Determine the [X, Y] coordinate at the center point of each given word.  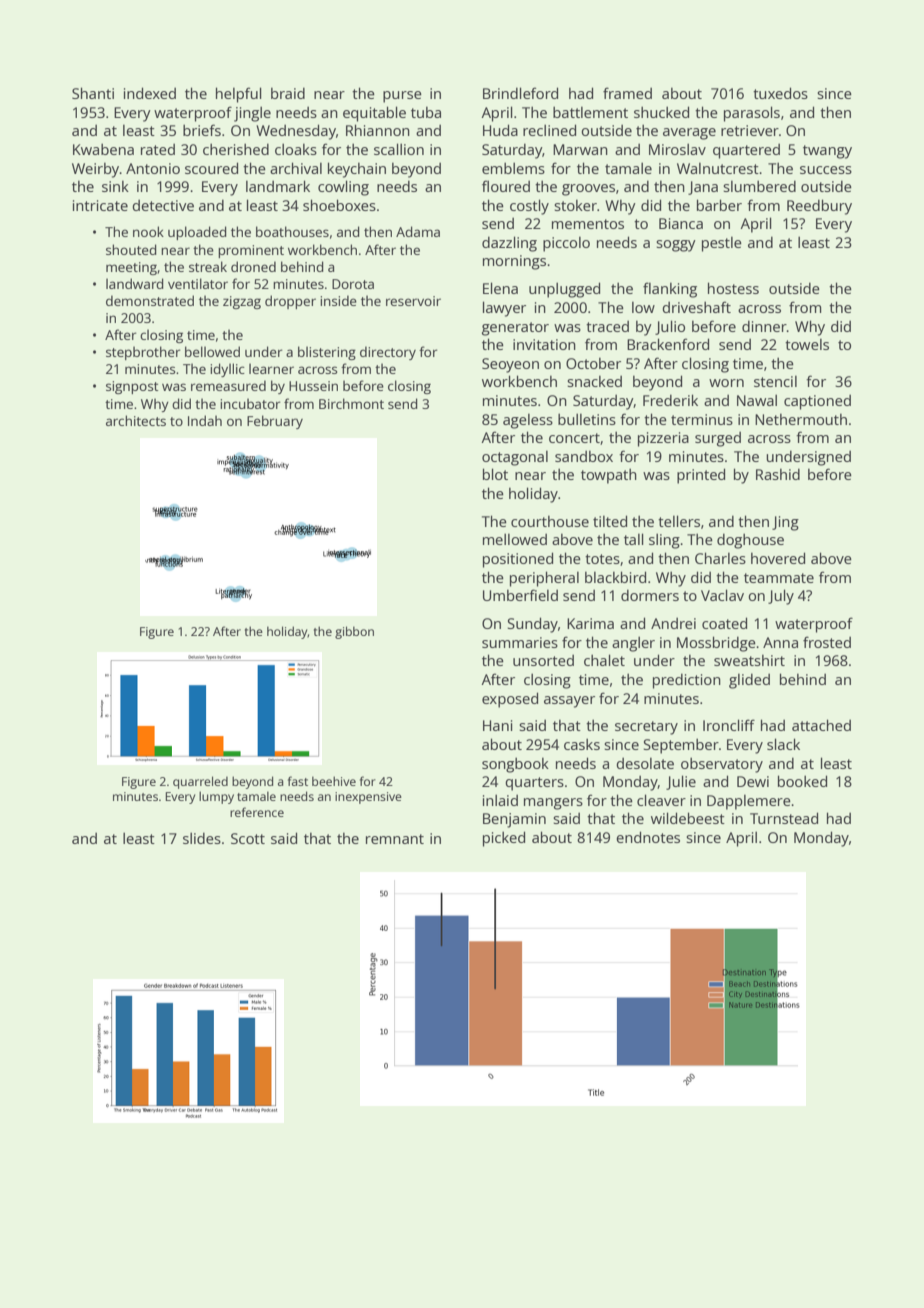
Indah [205, 420]
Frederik [670, 400]
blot [495, 474]
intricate [100, 205]
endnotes [648, 837]
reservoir [413, 301]
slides [202, 838]
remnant [395, 839]
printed [701, 476]
